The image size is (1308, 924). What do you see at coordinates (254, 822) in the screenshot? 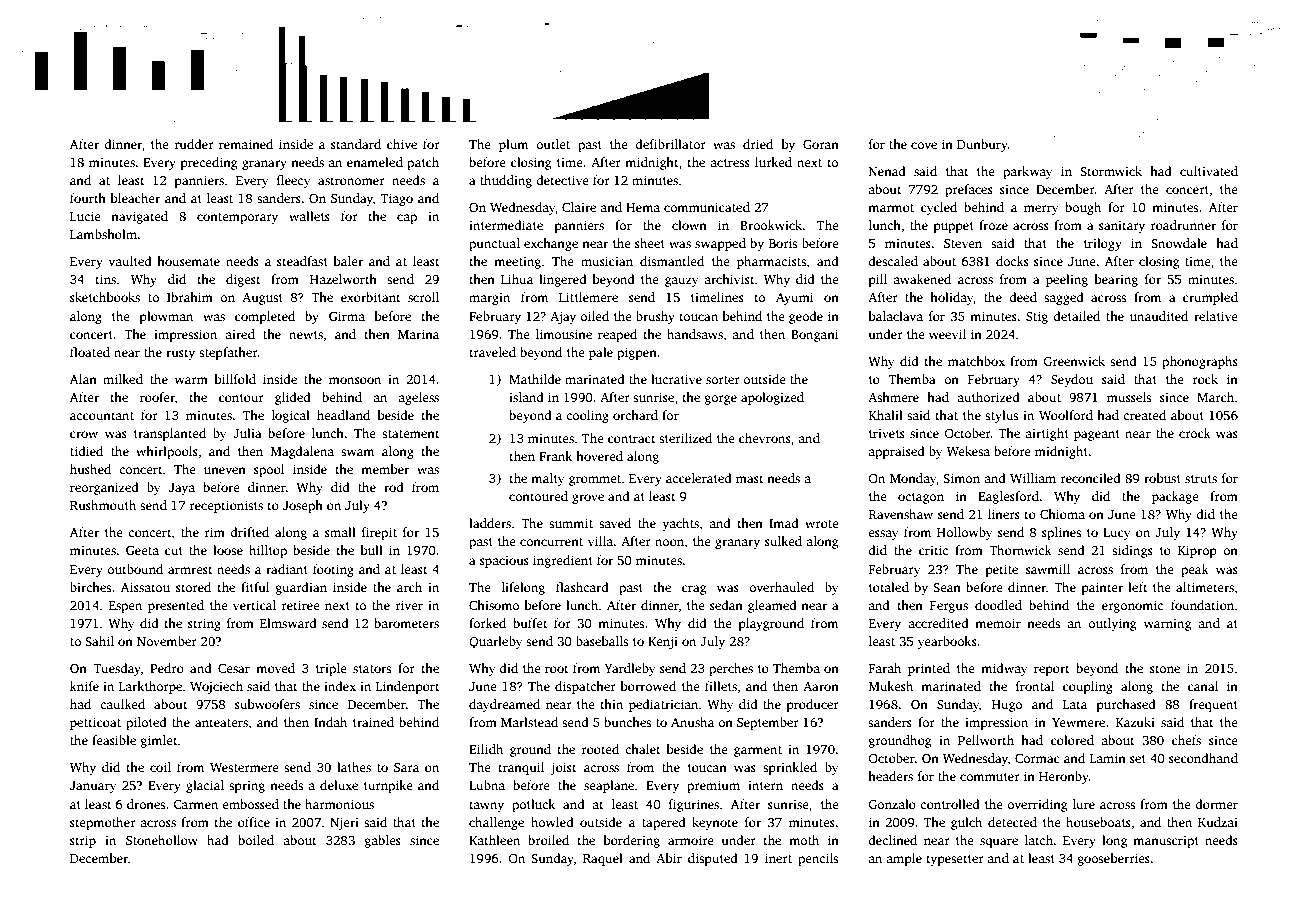
I see `office` at bounding box center [254, 822].
